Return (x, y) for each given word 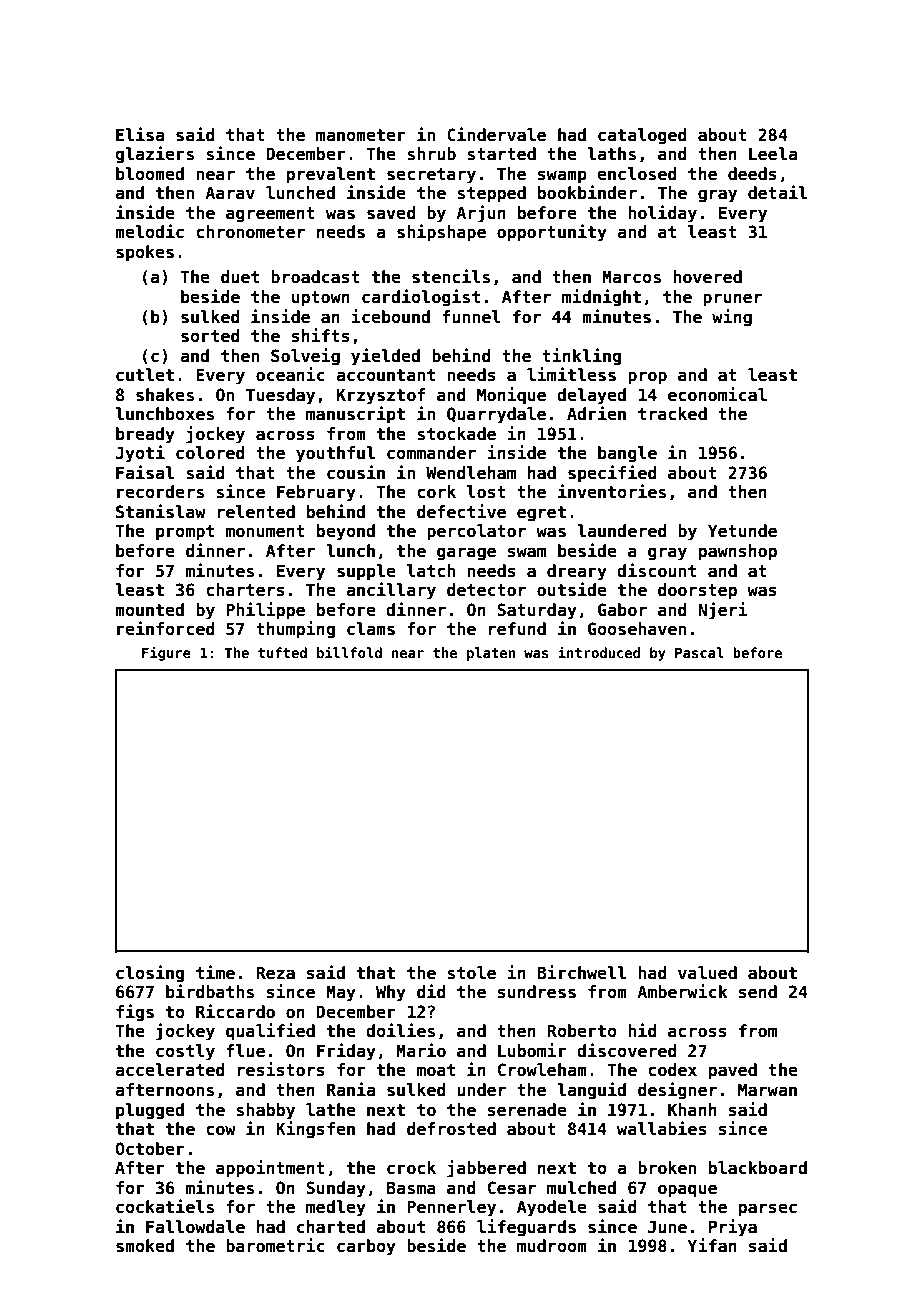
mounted (149, 610)
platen (491, 654)
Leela (773, 154)
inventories (612, 491)
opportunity (552, 233)
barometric (275, 1245)
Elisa (140, 134)
